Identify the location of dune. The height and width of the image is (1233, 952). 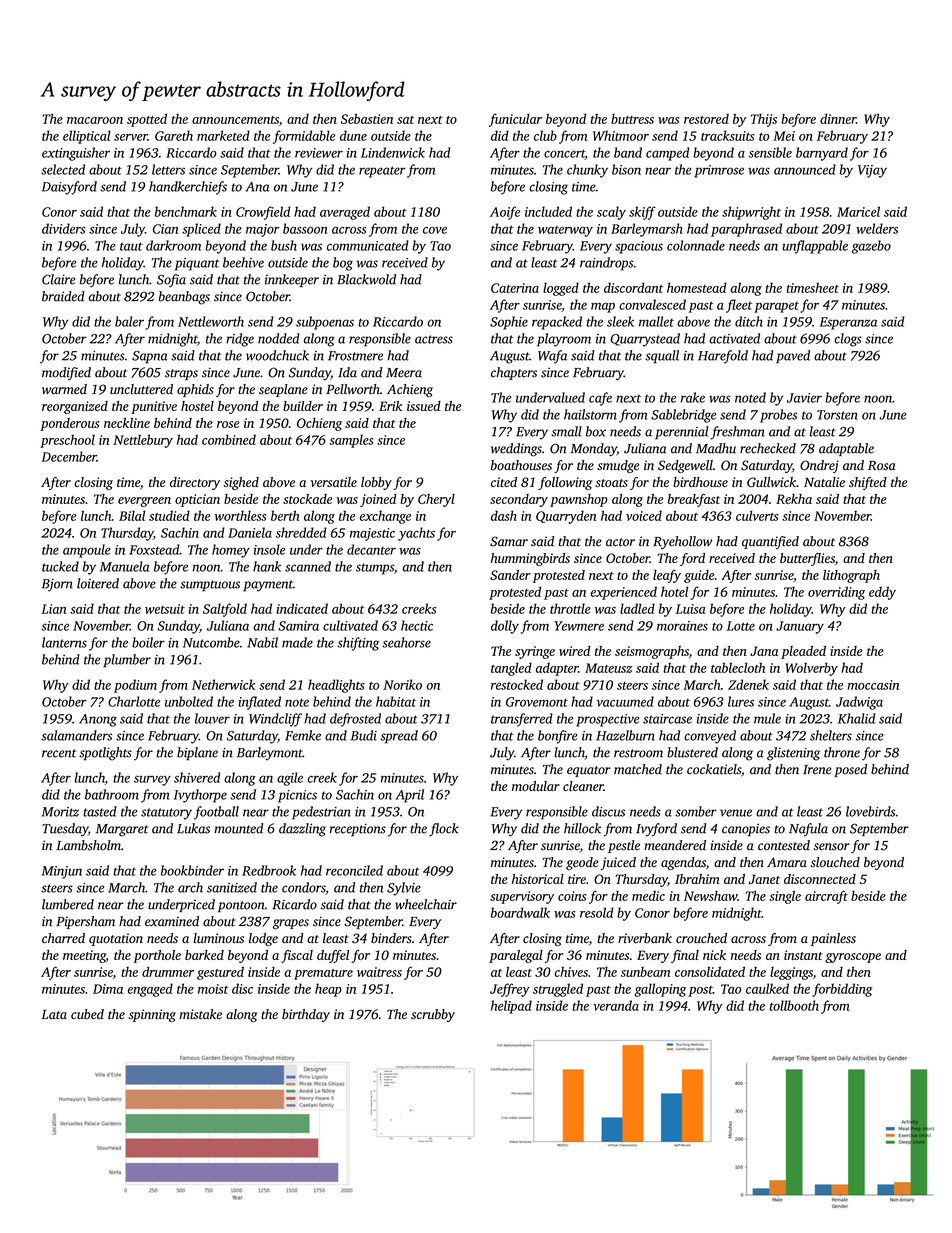
(353, 135).
